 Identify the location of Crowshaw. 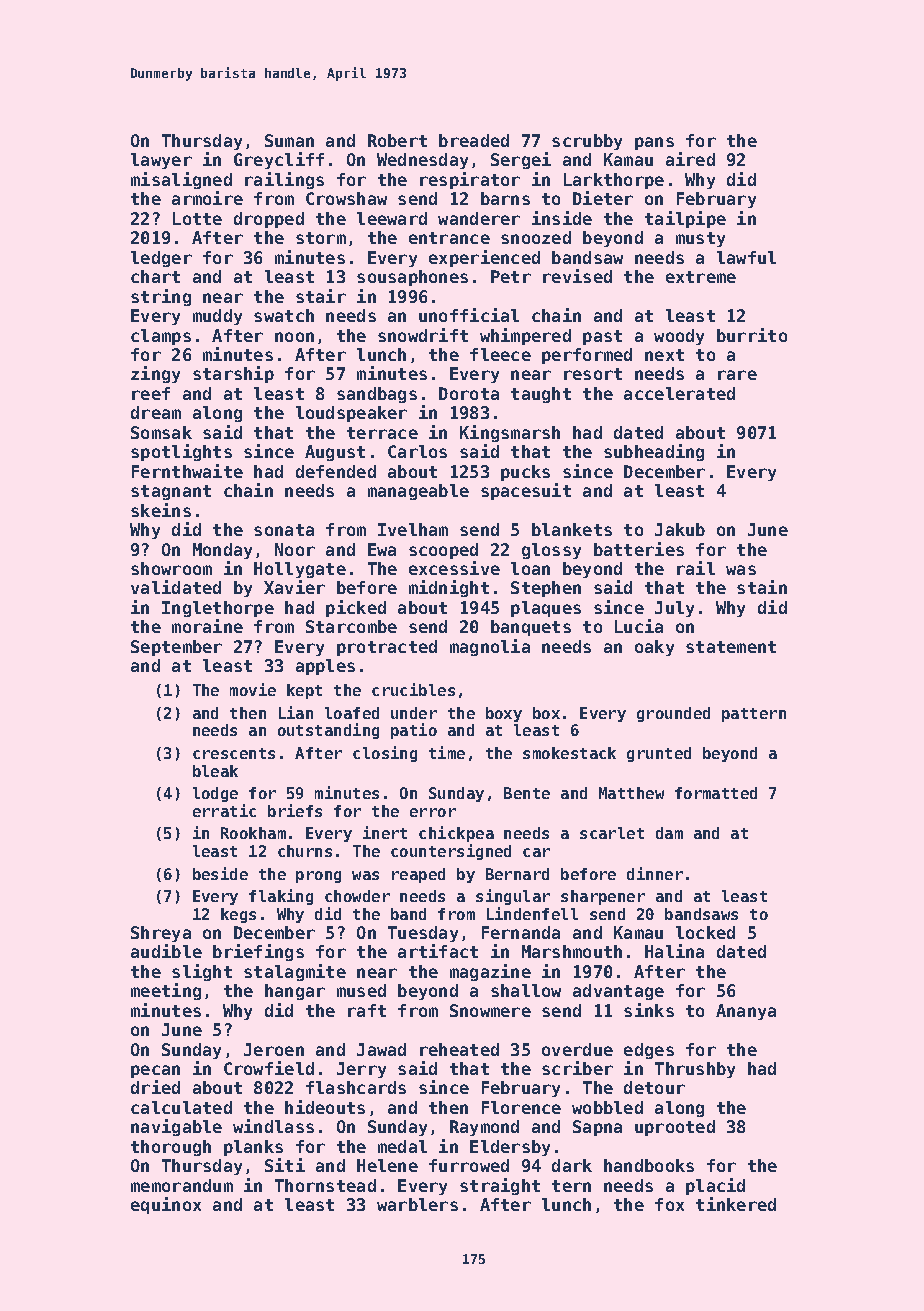
(346, 198).
